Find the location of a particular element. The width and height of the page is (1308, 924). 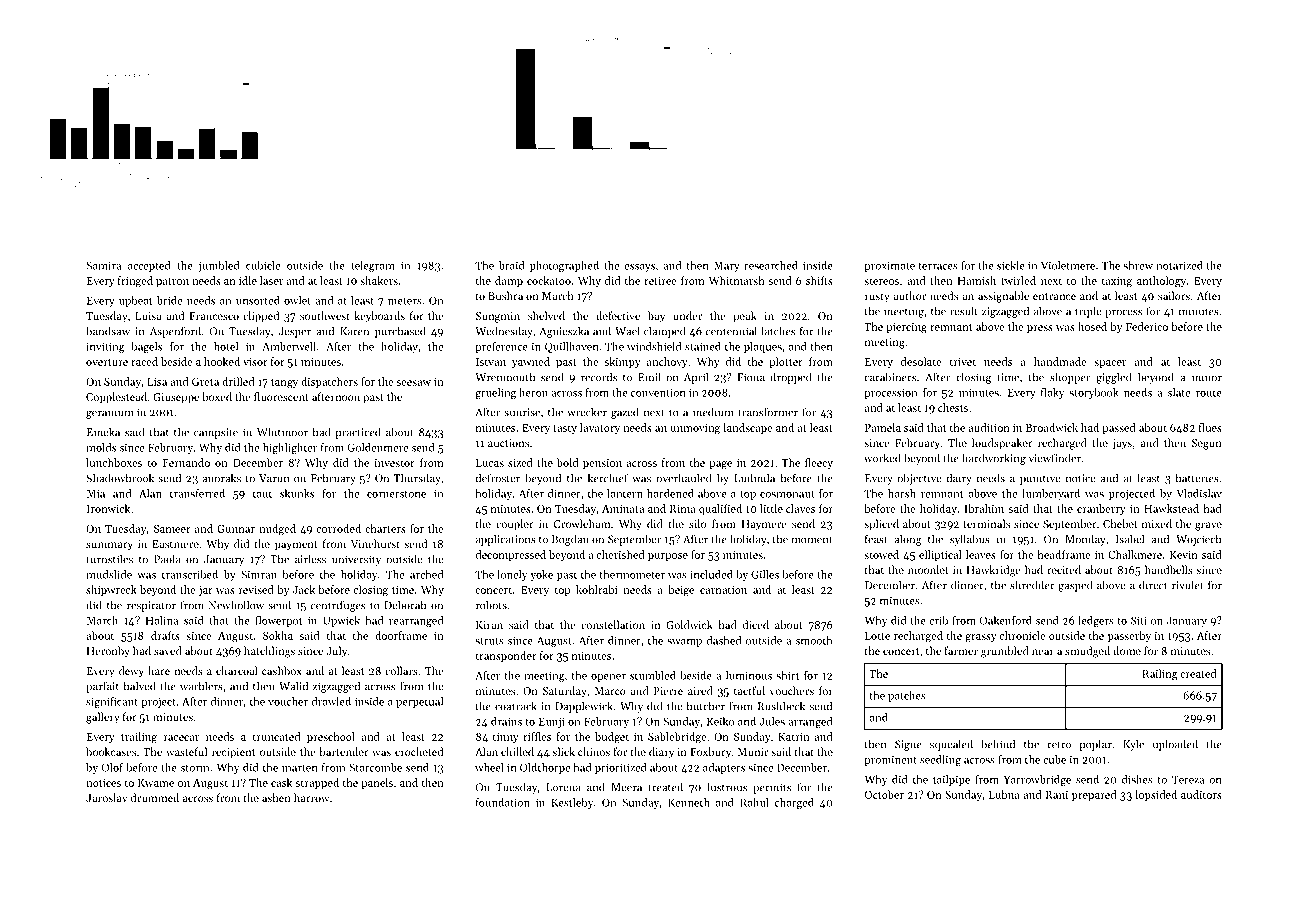

braid is located at coordinates (512, 265).
